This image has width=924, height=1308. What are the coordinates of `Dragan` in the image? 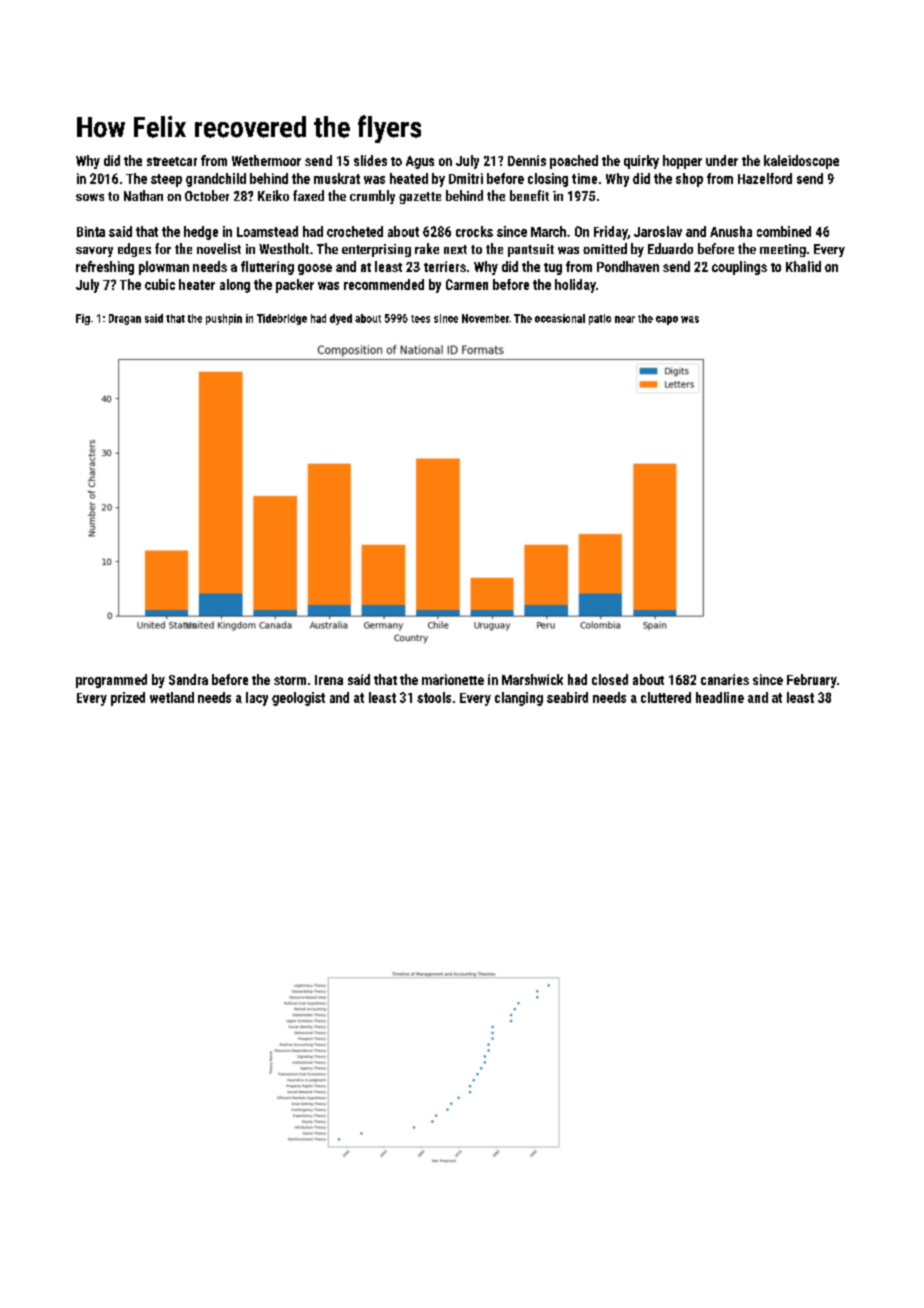 It's located at (125, 319).
